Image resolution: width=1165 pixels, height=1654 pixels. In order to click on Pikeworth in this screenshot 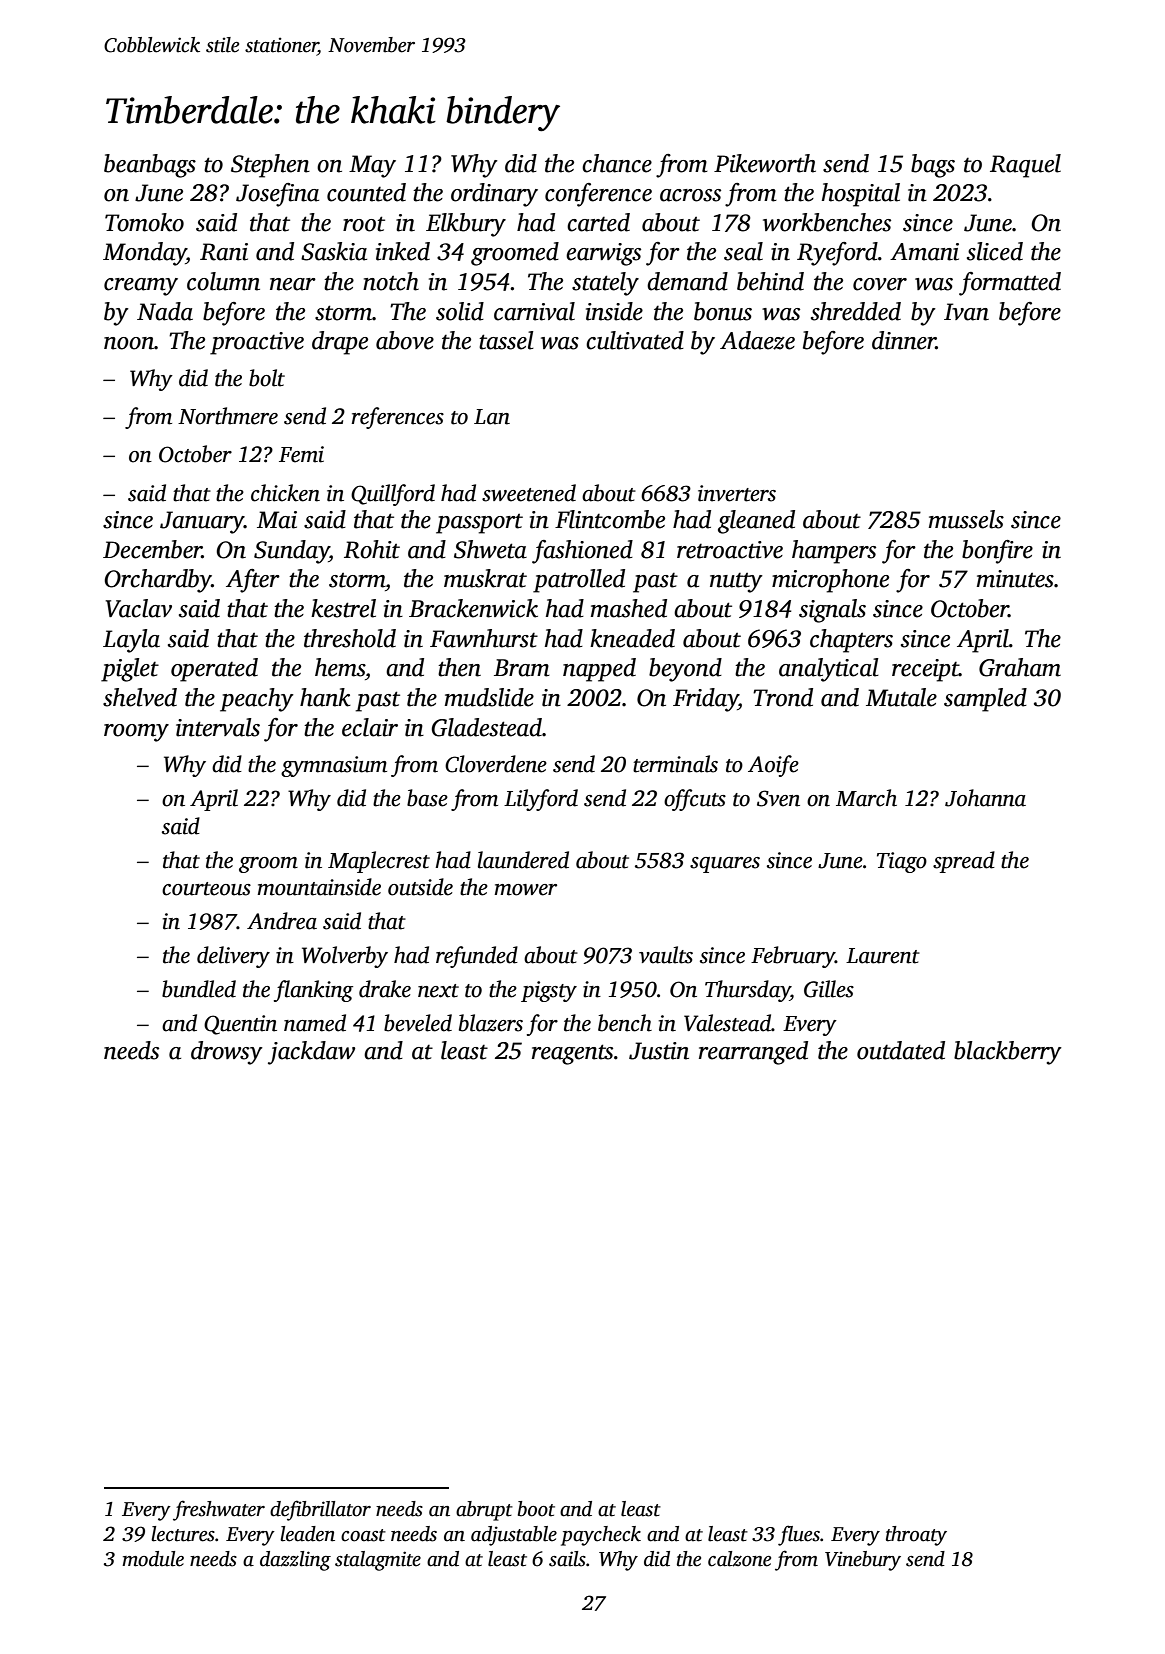, I will do `click(765, 163)`.
